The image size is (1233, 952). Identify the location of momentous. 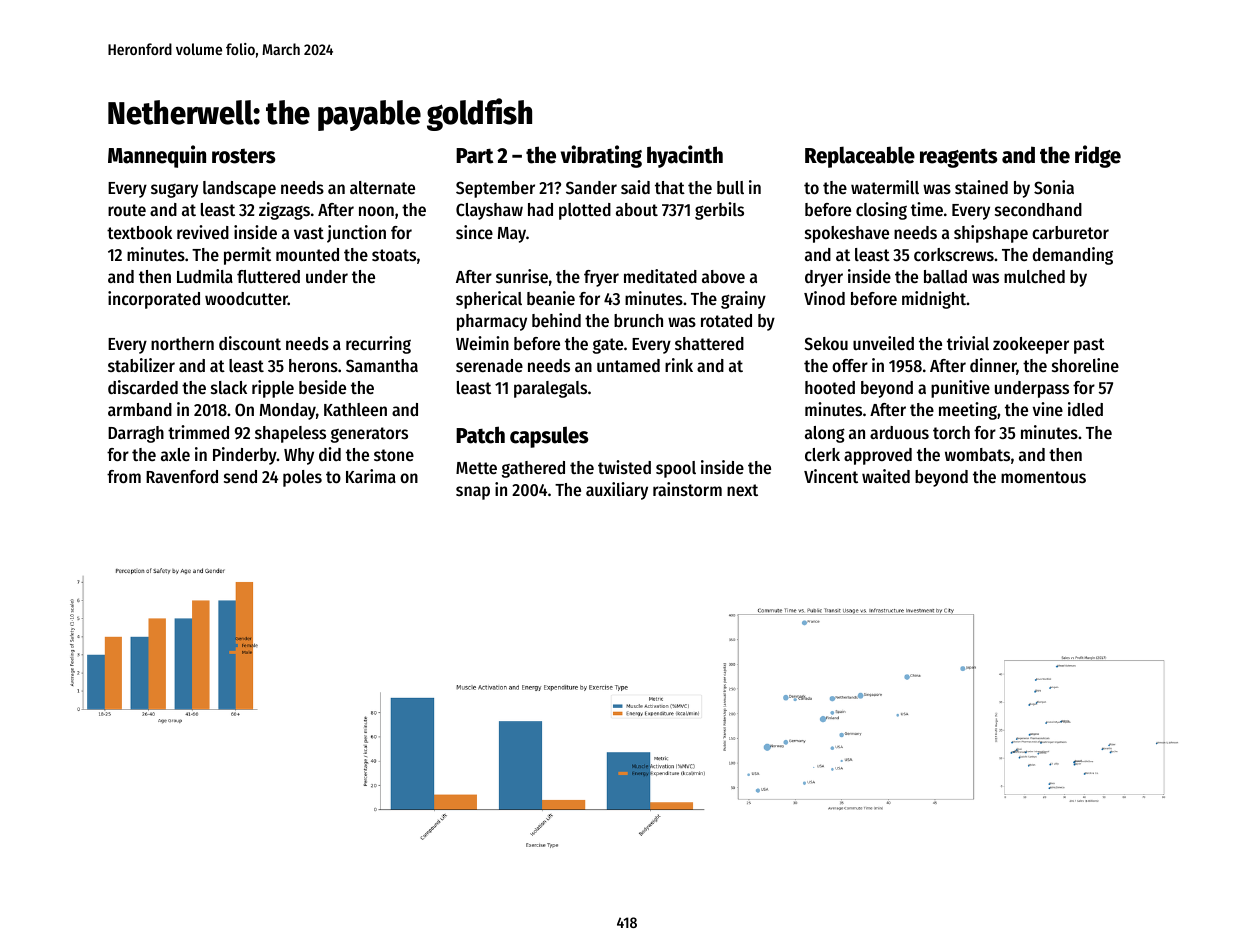
(1043, 477).
